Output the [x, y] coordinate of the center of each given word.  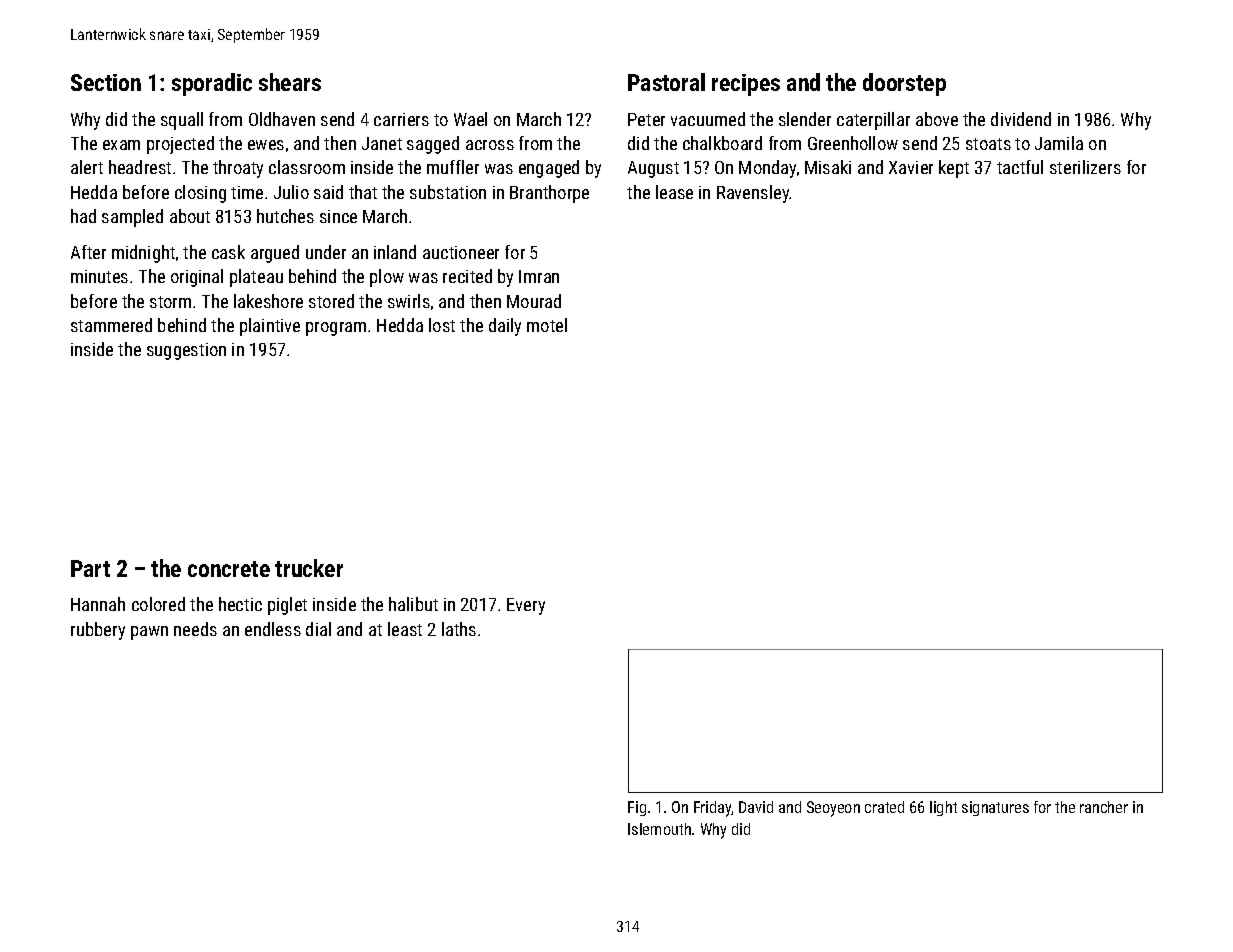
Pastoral [666, 82]
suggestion [186, 351]
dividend [1021, 119]
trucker [309, 568]
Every [526, 606]
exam [121, 145]
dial [318, 629]
